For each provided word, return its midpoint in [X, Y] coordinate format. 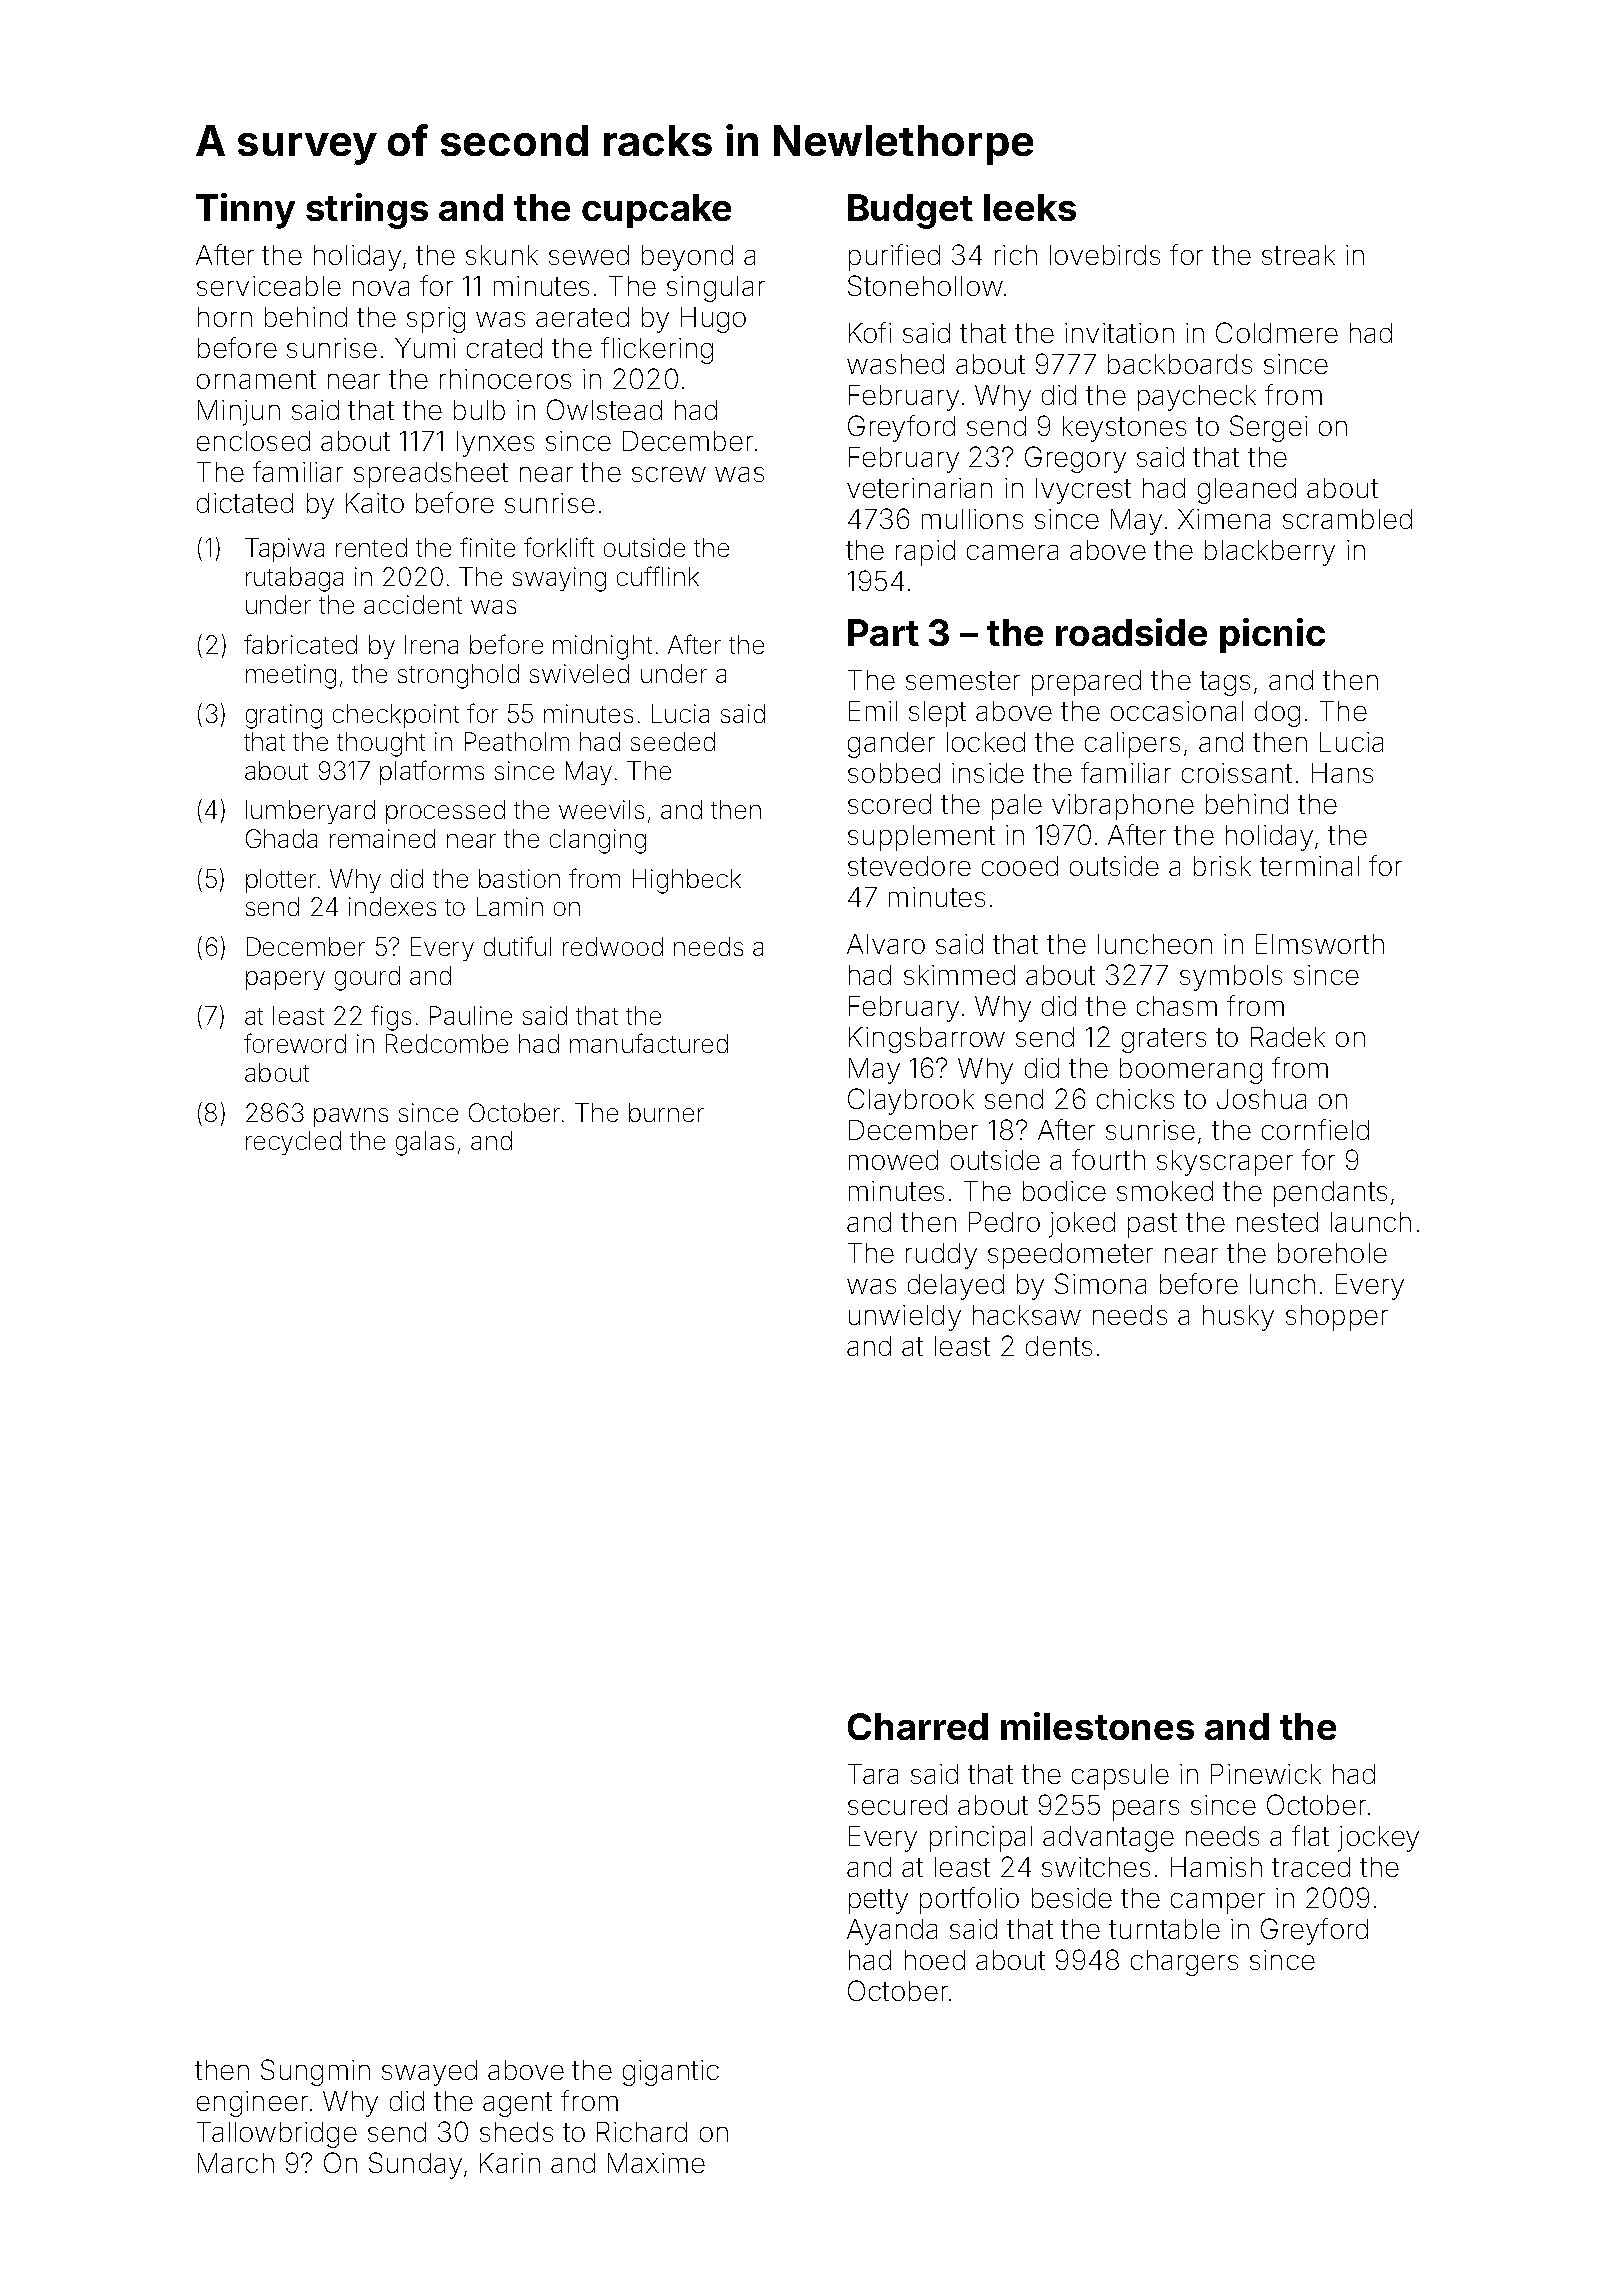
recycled [293, 1143]
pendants [1330, 1194]
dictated [245, 503]
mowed [893, 1160]
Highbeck [687, 881]
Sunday [415, 2165]
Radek [1288, 1037]
